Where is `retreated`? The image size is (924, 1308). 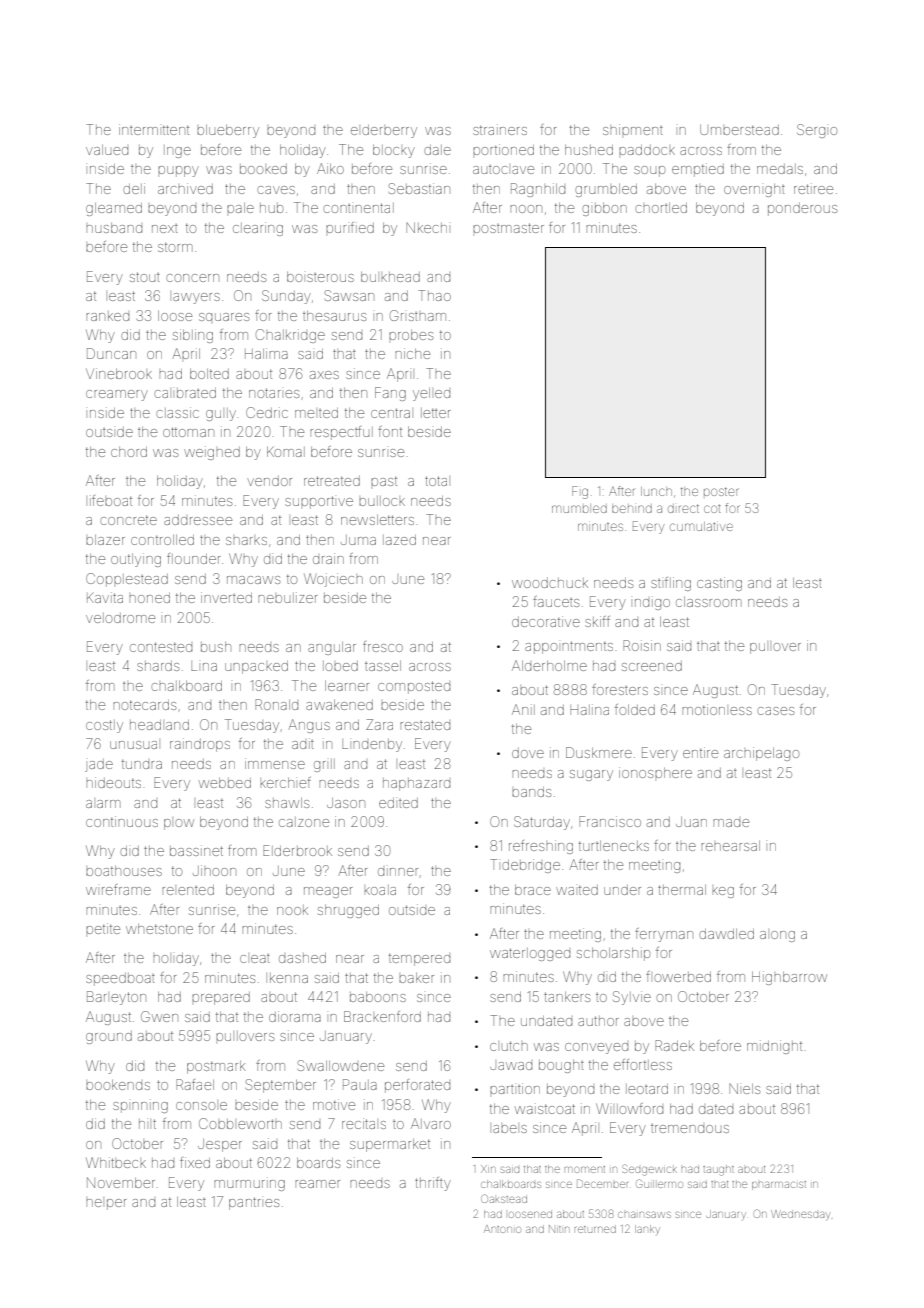
retreated is located at coordinates (332, 481).
